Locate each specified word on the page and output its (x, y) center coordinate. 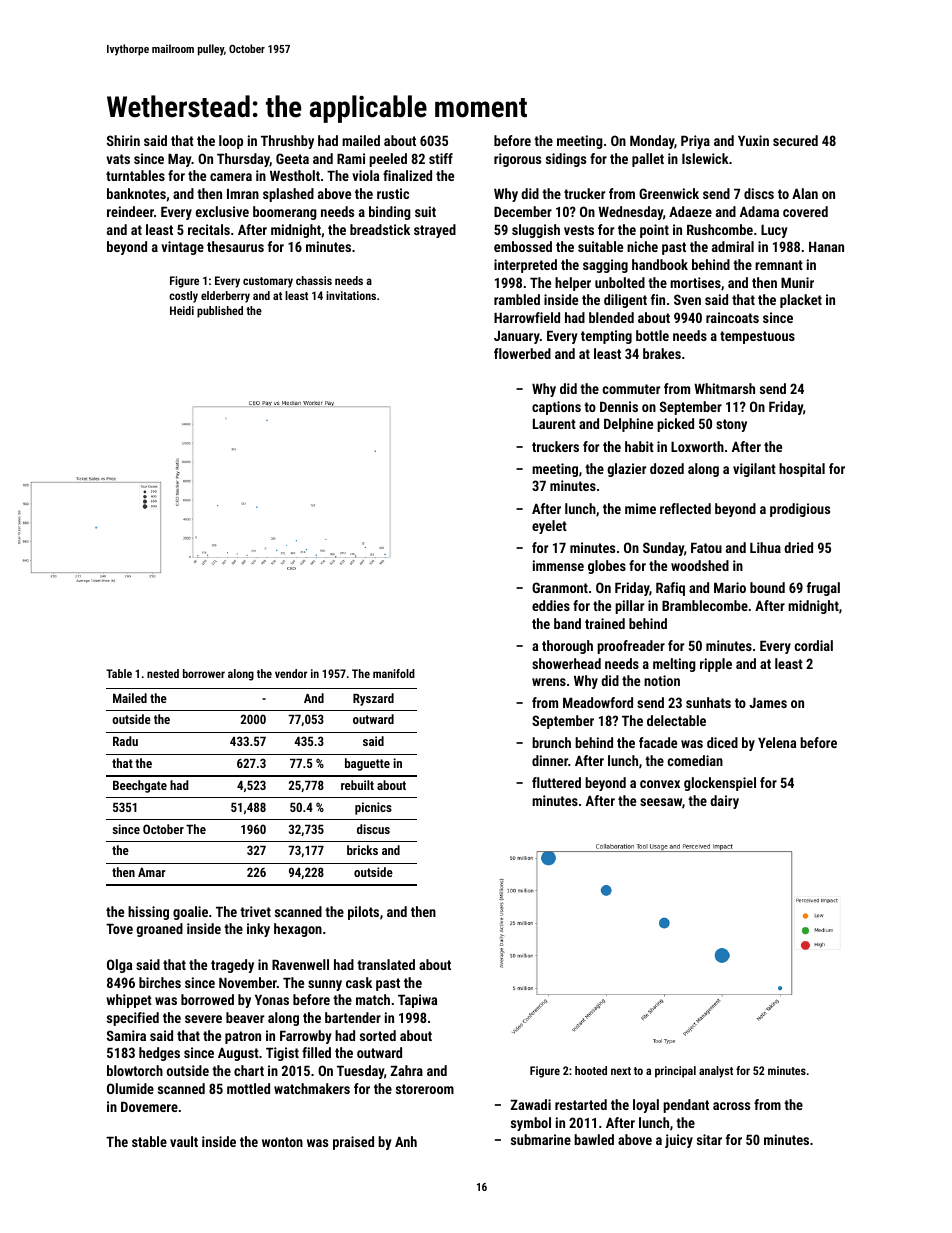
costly (183, 297)
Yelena (777, 742)
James (768, 703)
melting (674, 665)
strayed (435, 231)
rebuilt (357, 785)
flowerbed (522, 353)
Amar (152, 872)
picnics (373, 808)
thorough (567, 647)
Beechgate (140, 786)
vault (184, 1141)
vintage (182, 248)
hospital (802, 470)
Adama (759, 211)
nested (163, 673)
